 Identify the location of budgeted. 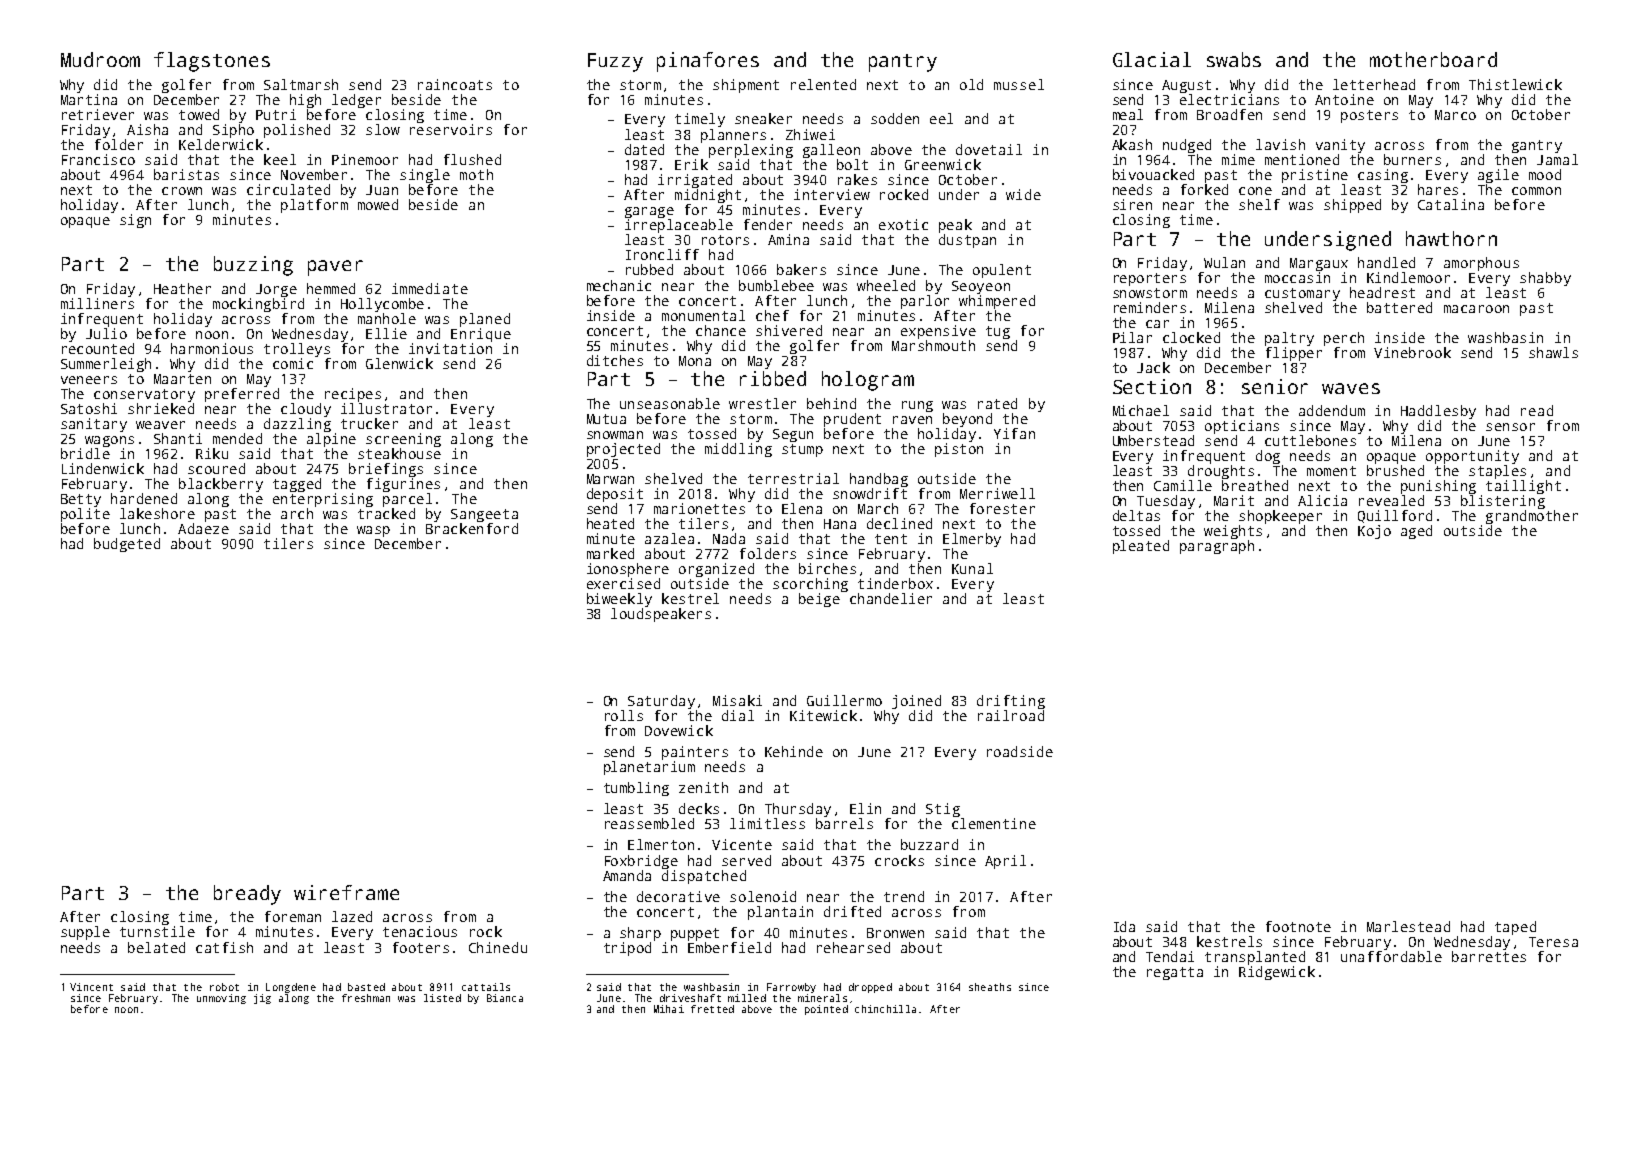
(127, 545).
